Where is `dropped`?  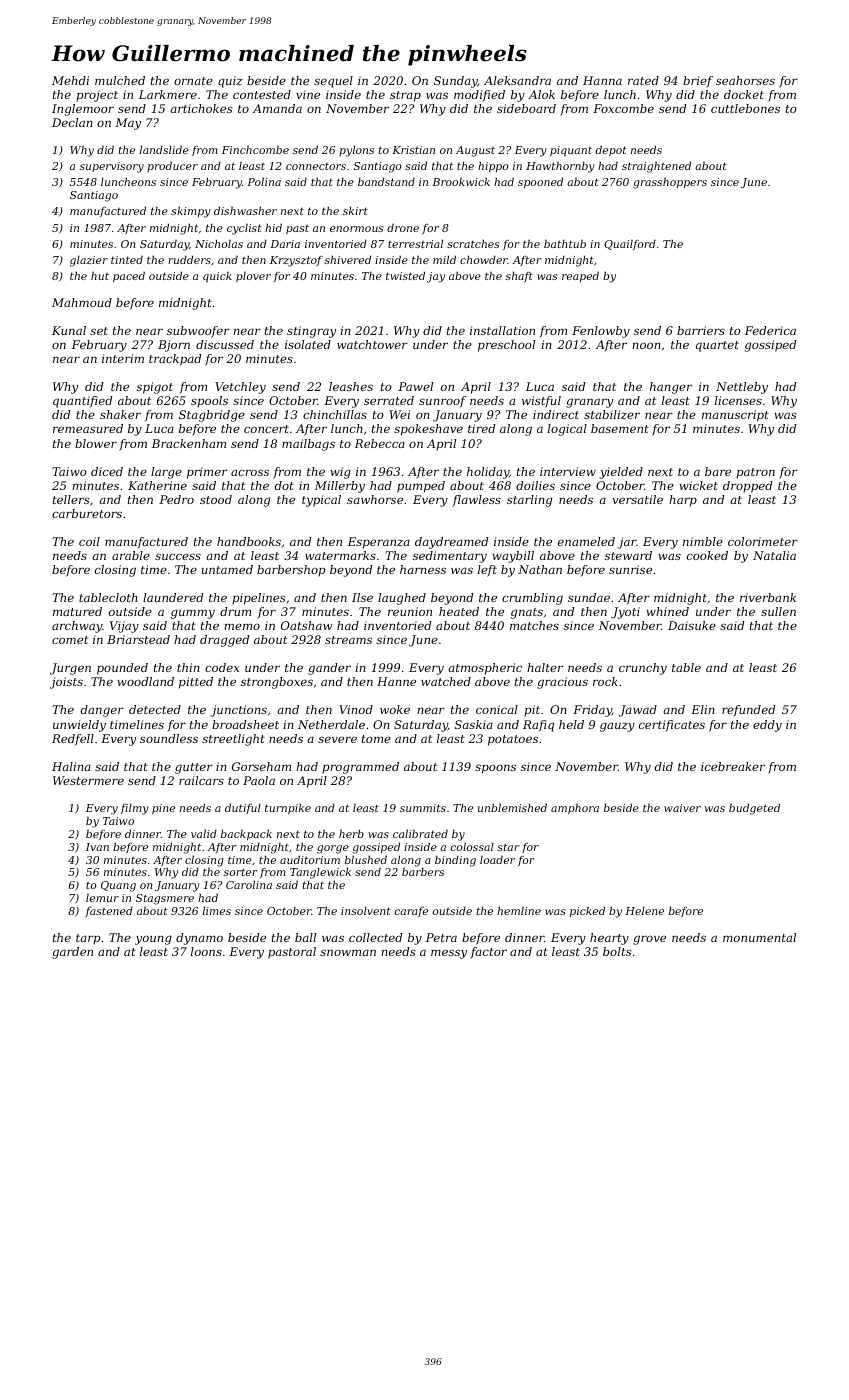 dropped is located at coordinates (747, 487).
